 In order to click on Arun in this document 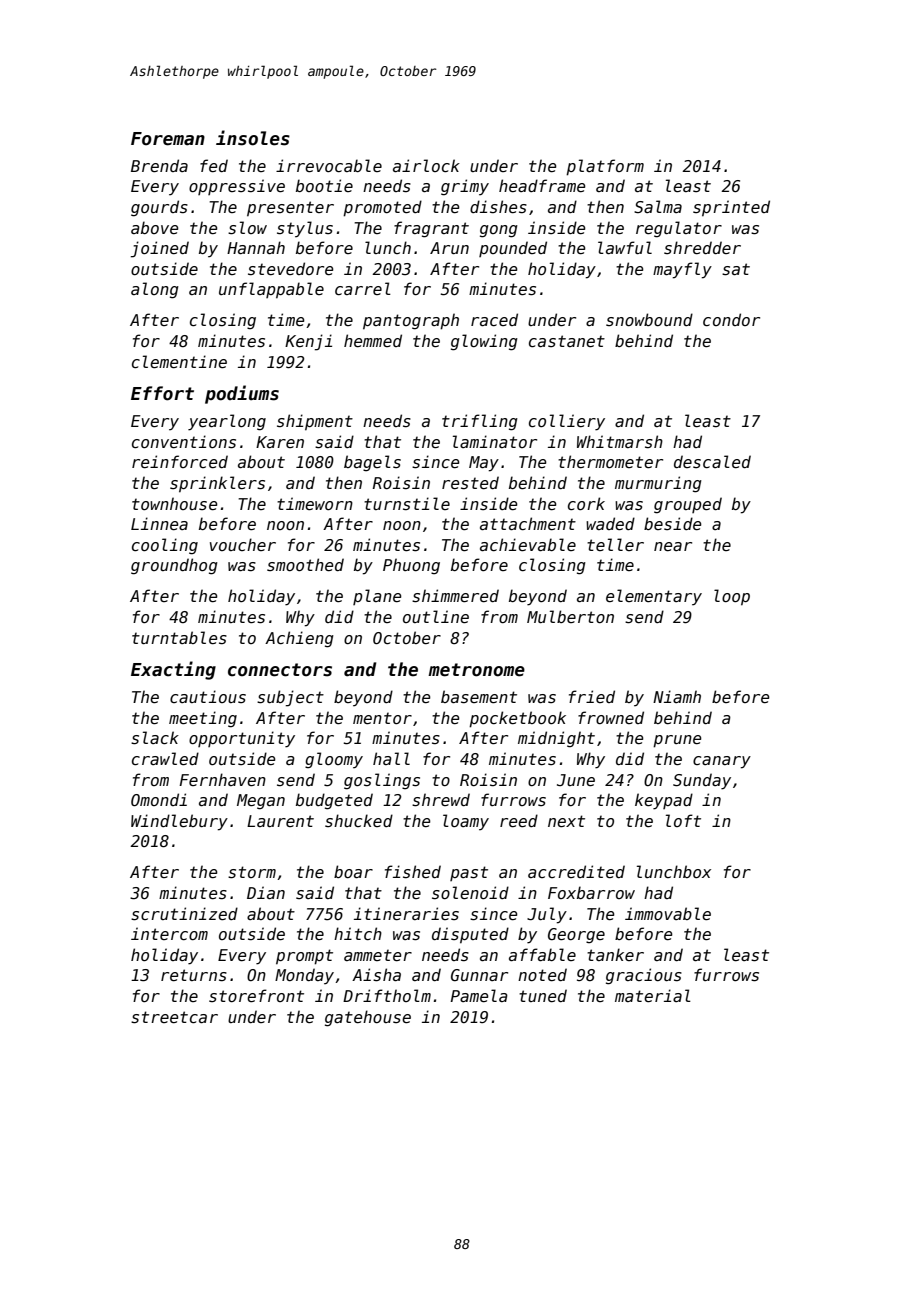, I will do `click(449, 248)`.
